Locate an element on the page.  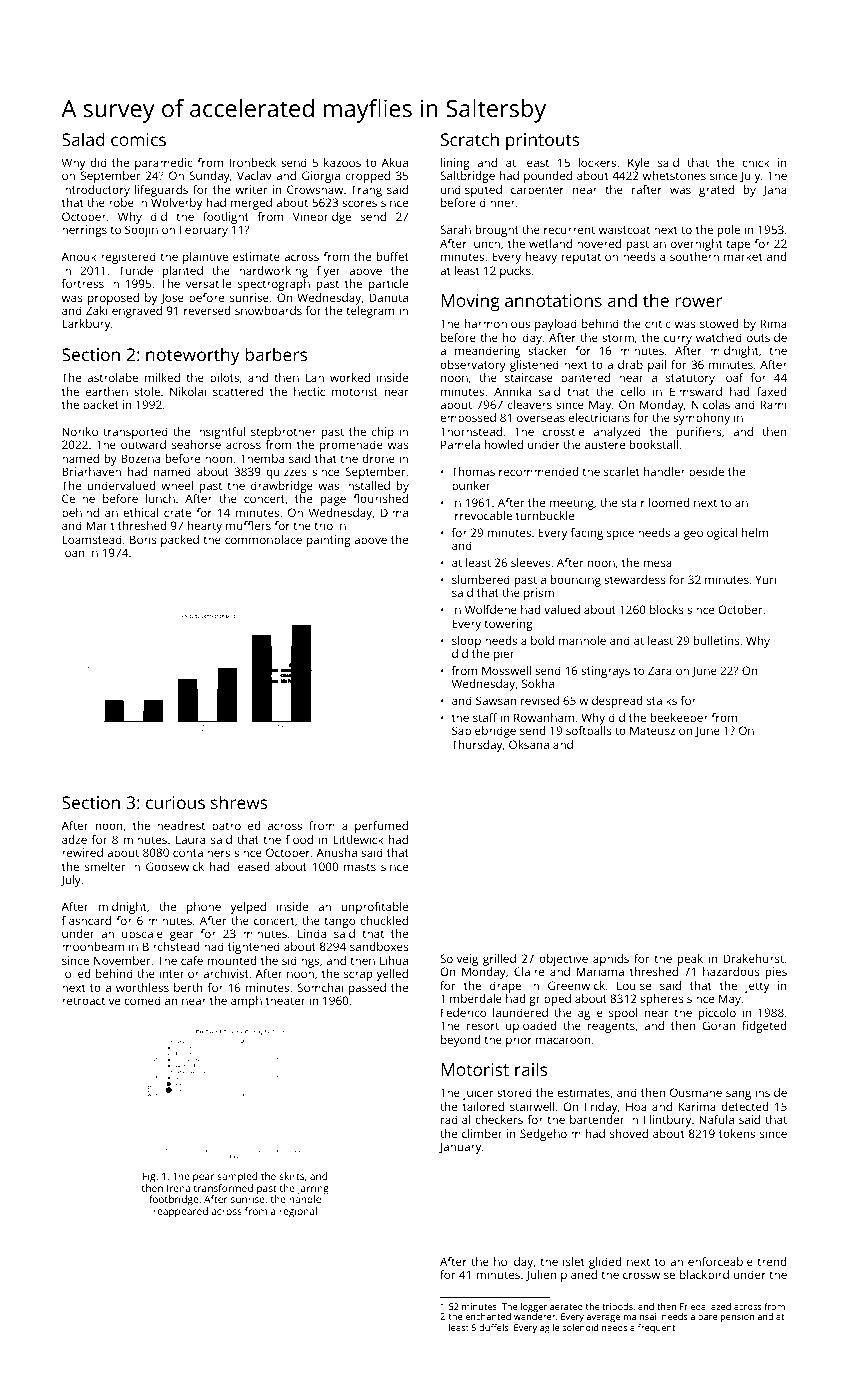
Sablebridge is located at coordinates (484, 732).
